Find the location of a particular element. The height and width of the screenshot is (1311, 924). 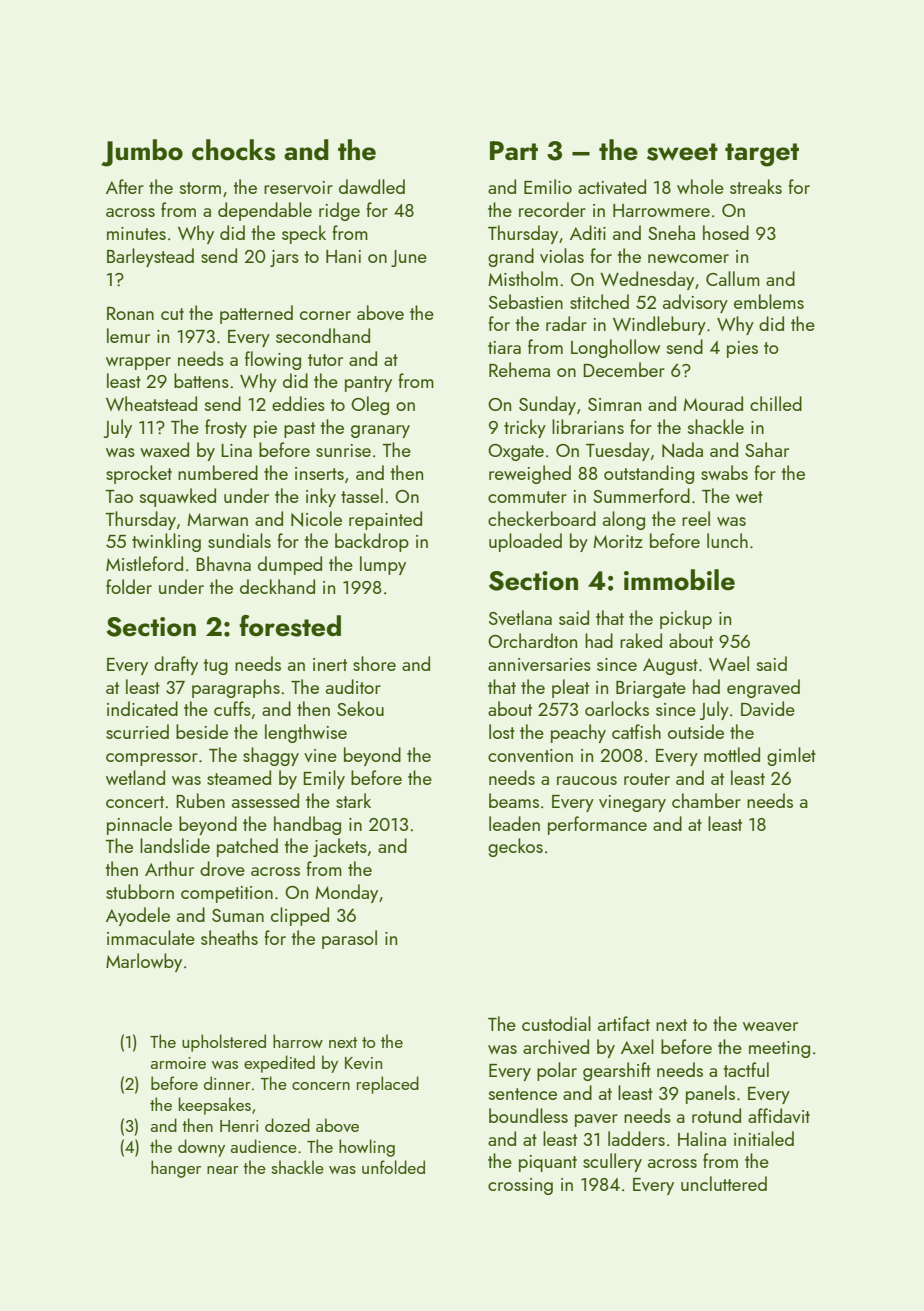

parasol is located at coordinates (349, 939).
